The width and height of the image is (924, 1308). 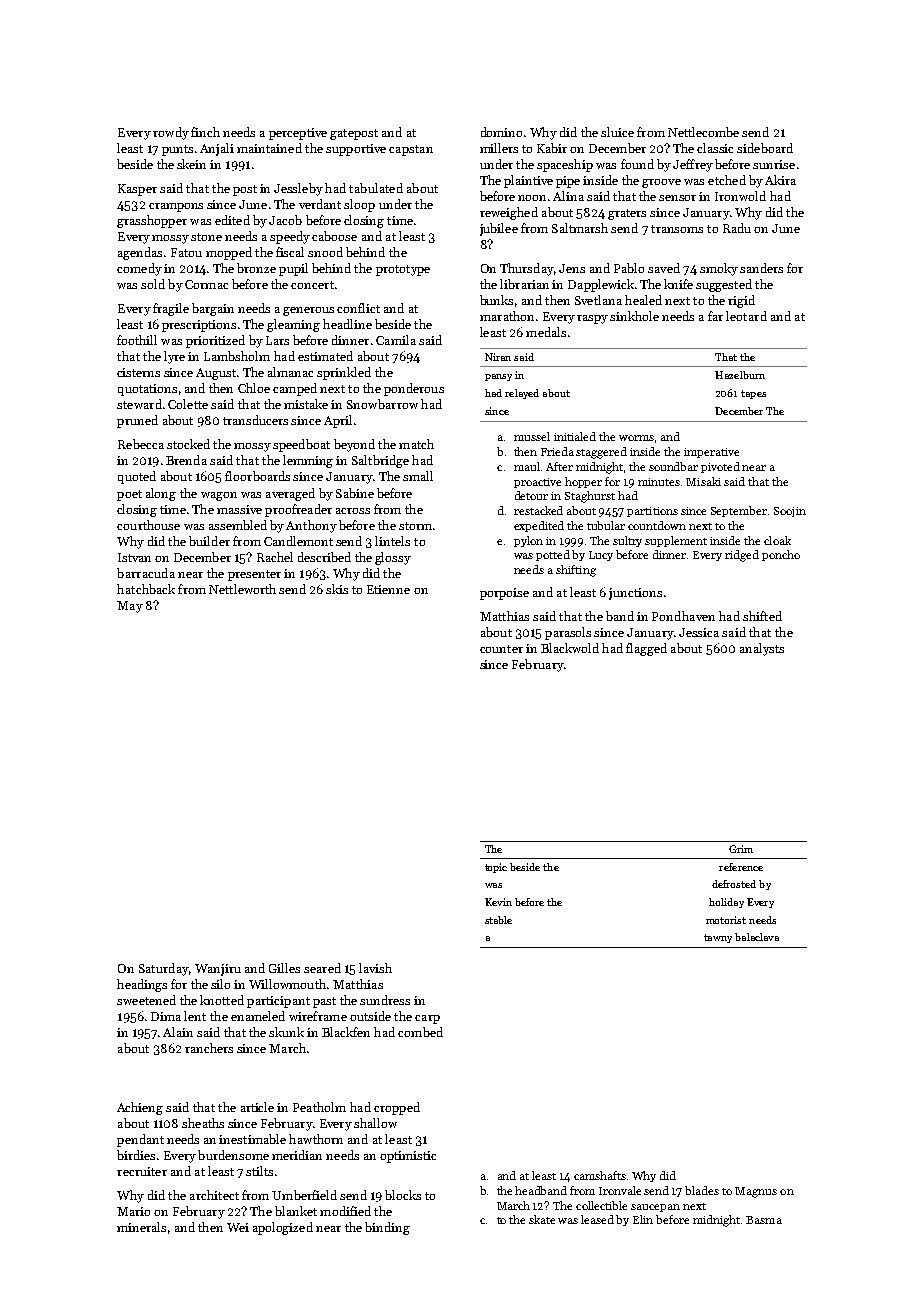 What do you see at coordinates (137, 421) in the image?
I see `pruned` at bounding box center [137, 421].
